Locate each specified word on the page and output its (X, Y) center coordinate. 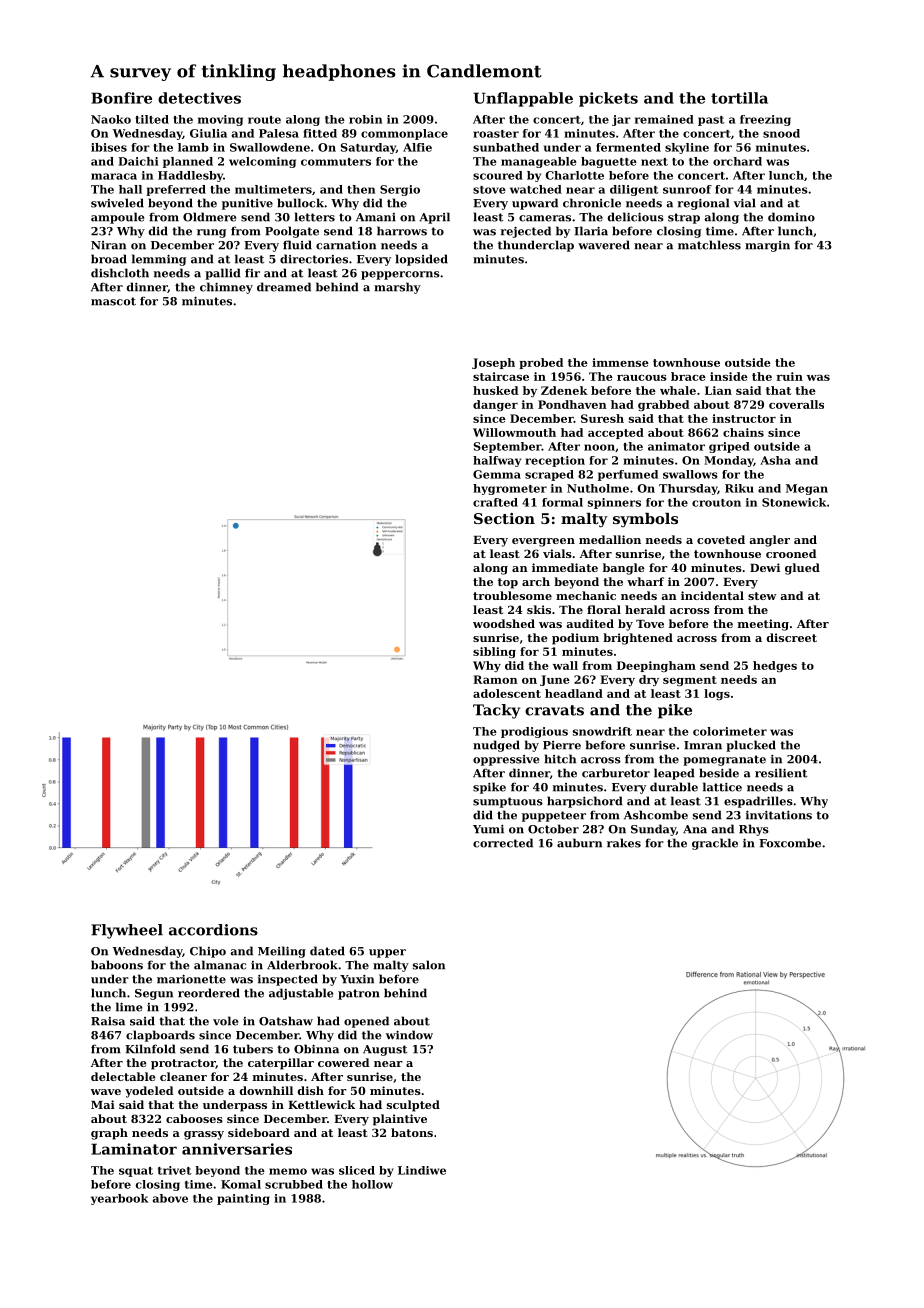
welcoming (262, 162)
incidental (712, 595)
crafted (495, 502)
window (409, 1035)
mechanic (586, 595)
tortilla (739, 98)
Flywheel (127, 931)
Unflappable (523, 99)
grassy (204, 1135)
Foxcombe (790, 843)
